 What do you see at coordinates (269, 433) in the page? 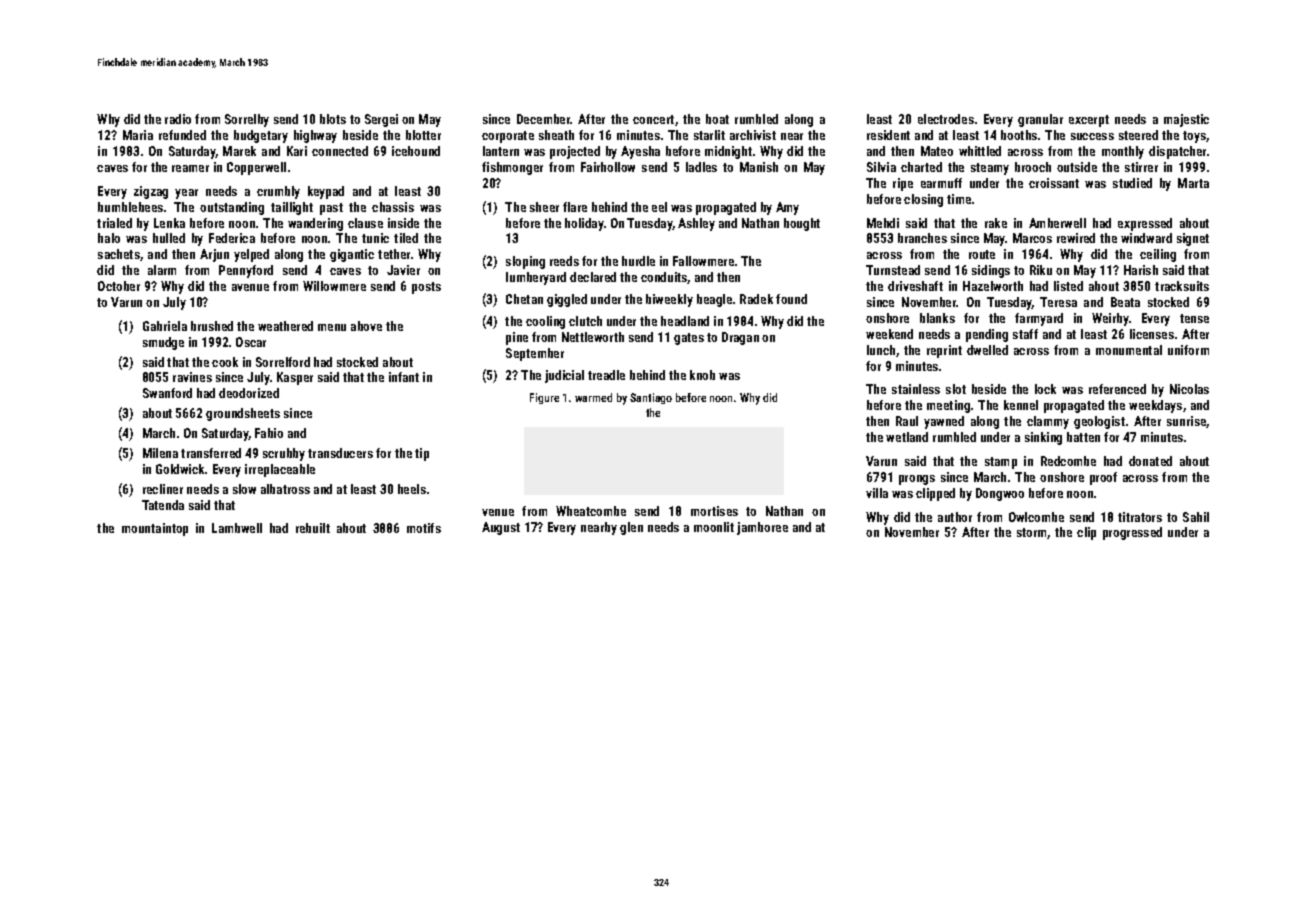
I see `Fabio` at bounding box center [269, 433].
